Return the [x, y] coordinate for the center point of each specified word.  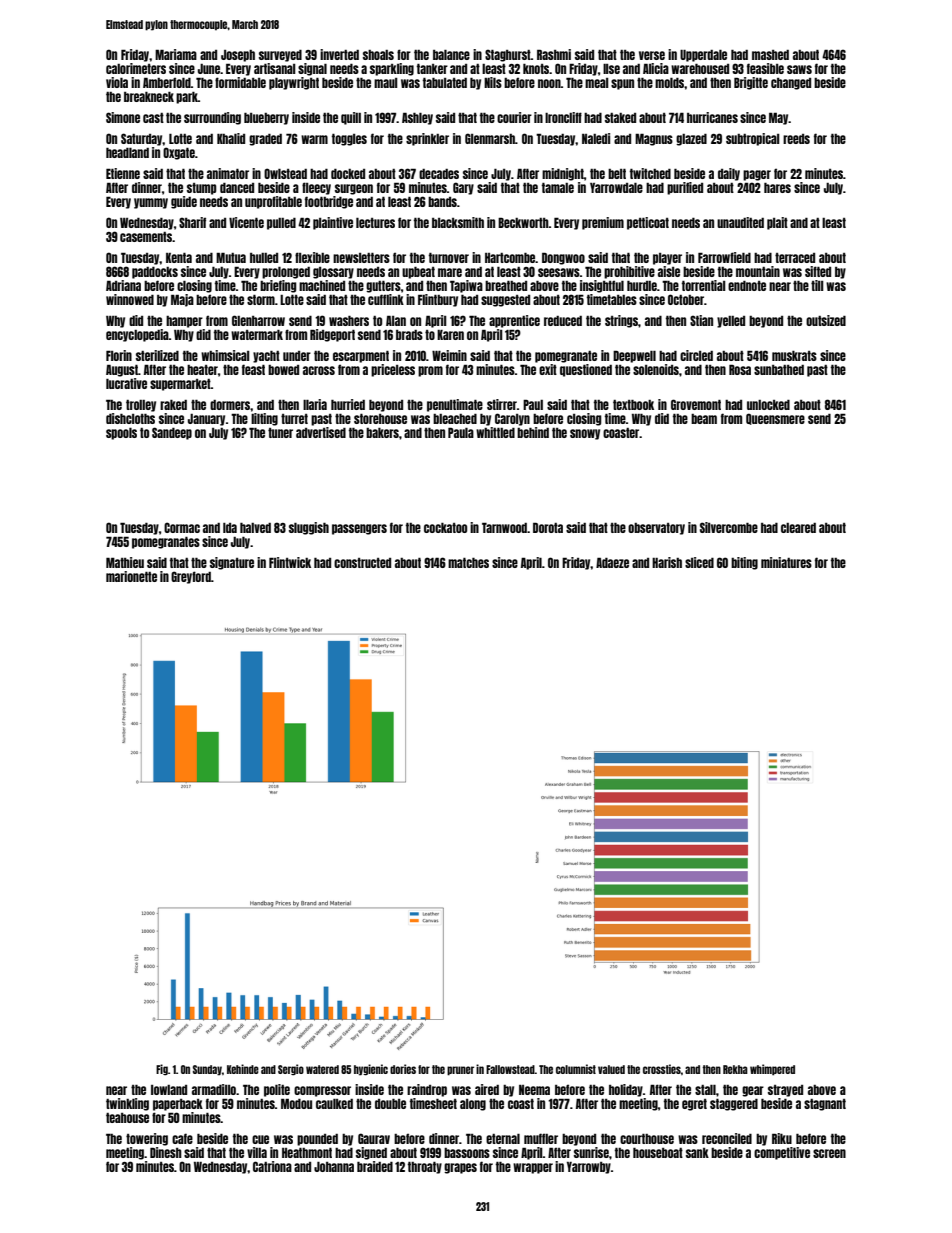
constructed [362, 563]
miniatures [786, 562]
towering [147, 1139]
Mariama [176, 54]
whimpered [772, 1070]
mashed [770, 55]
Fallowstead [510, 1069]
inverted [339, 54]
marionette [131, 576]
